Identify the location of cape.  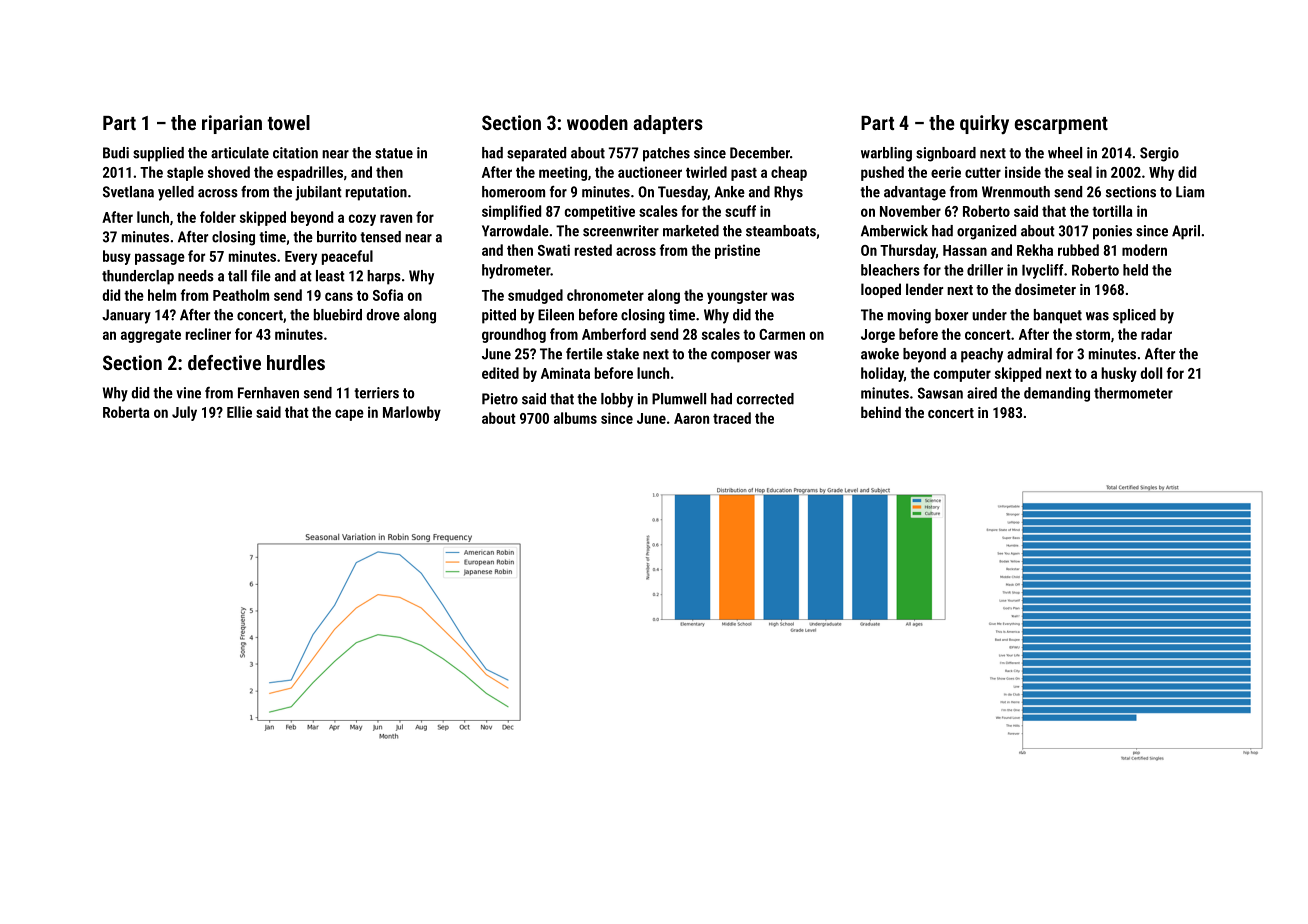
(349, 415).
